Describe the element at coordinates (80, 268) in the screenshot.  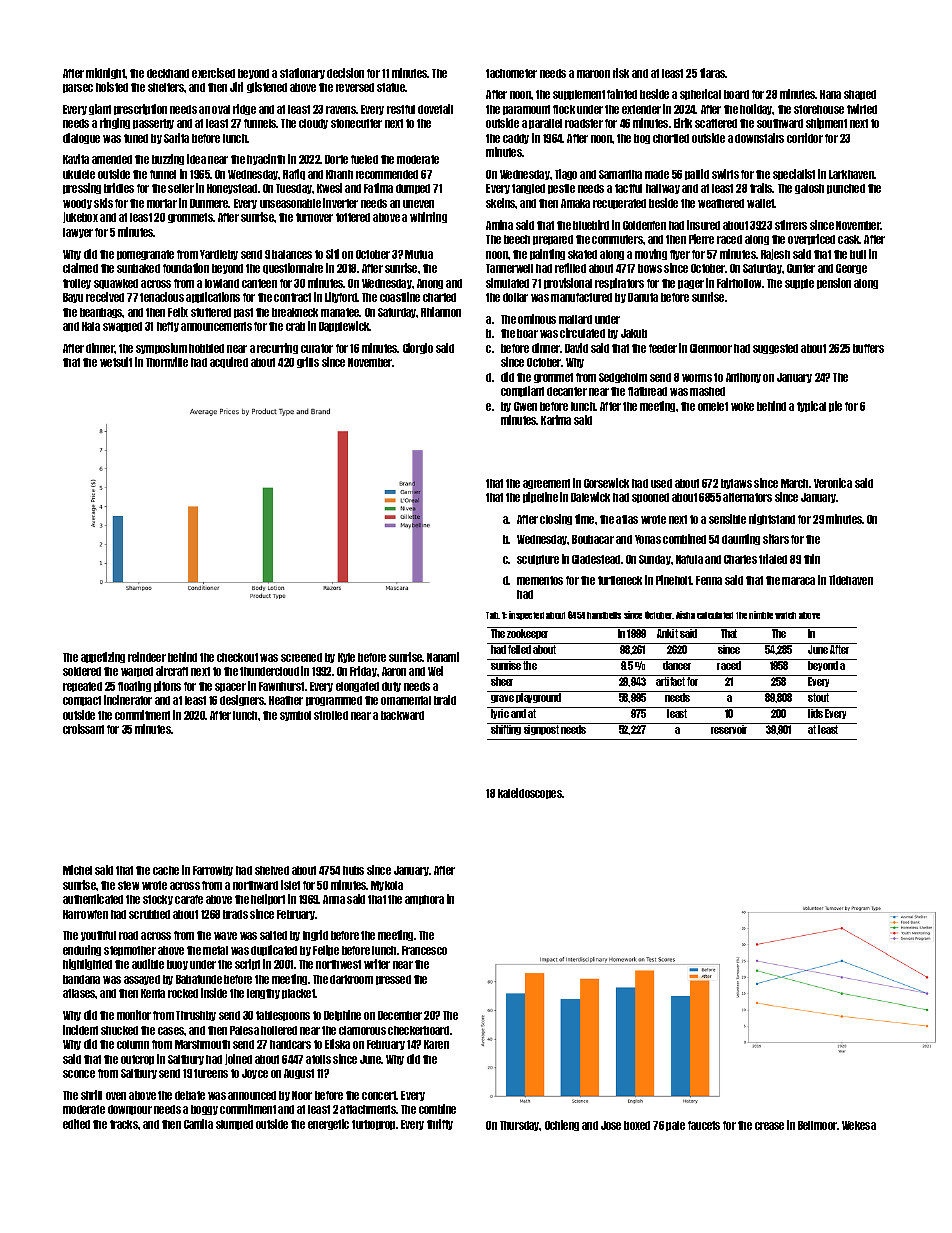
I see `claimed` at that location.
